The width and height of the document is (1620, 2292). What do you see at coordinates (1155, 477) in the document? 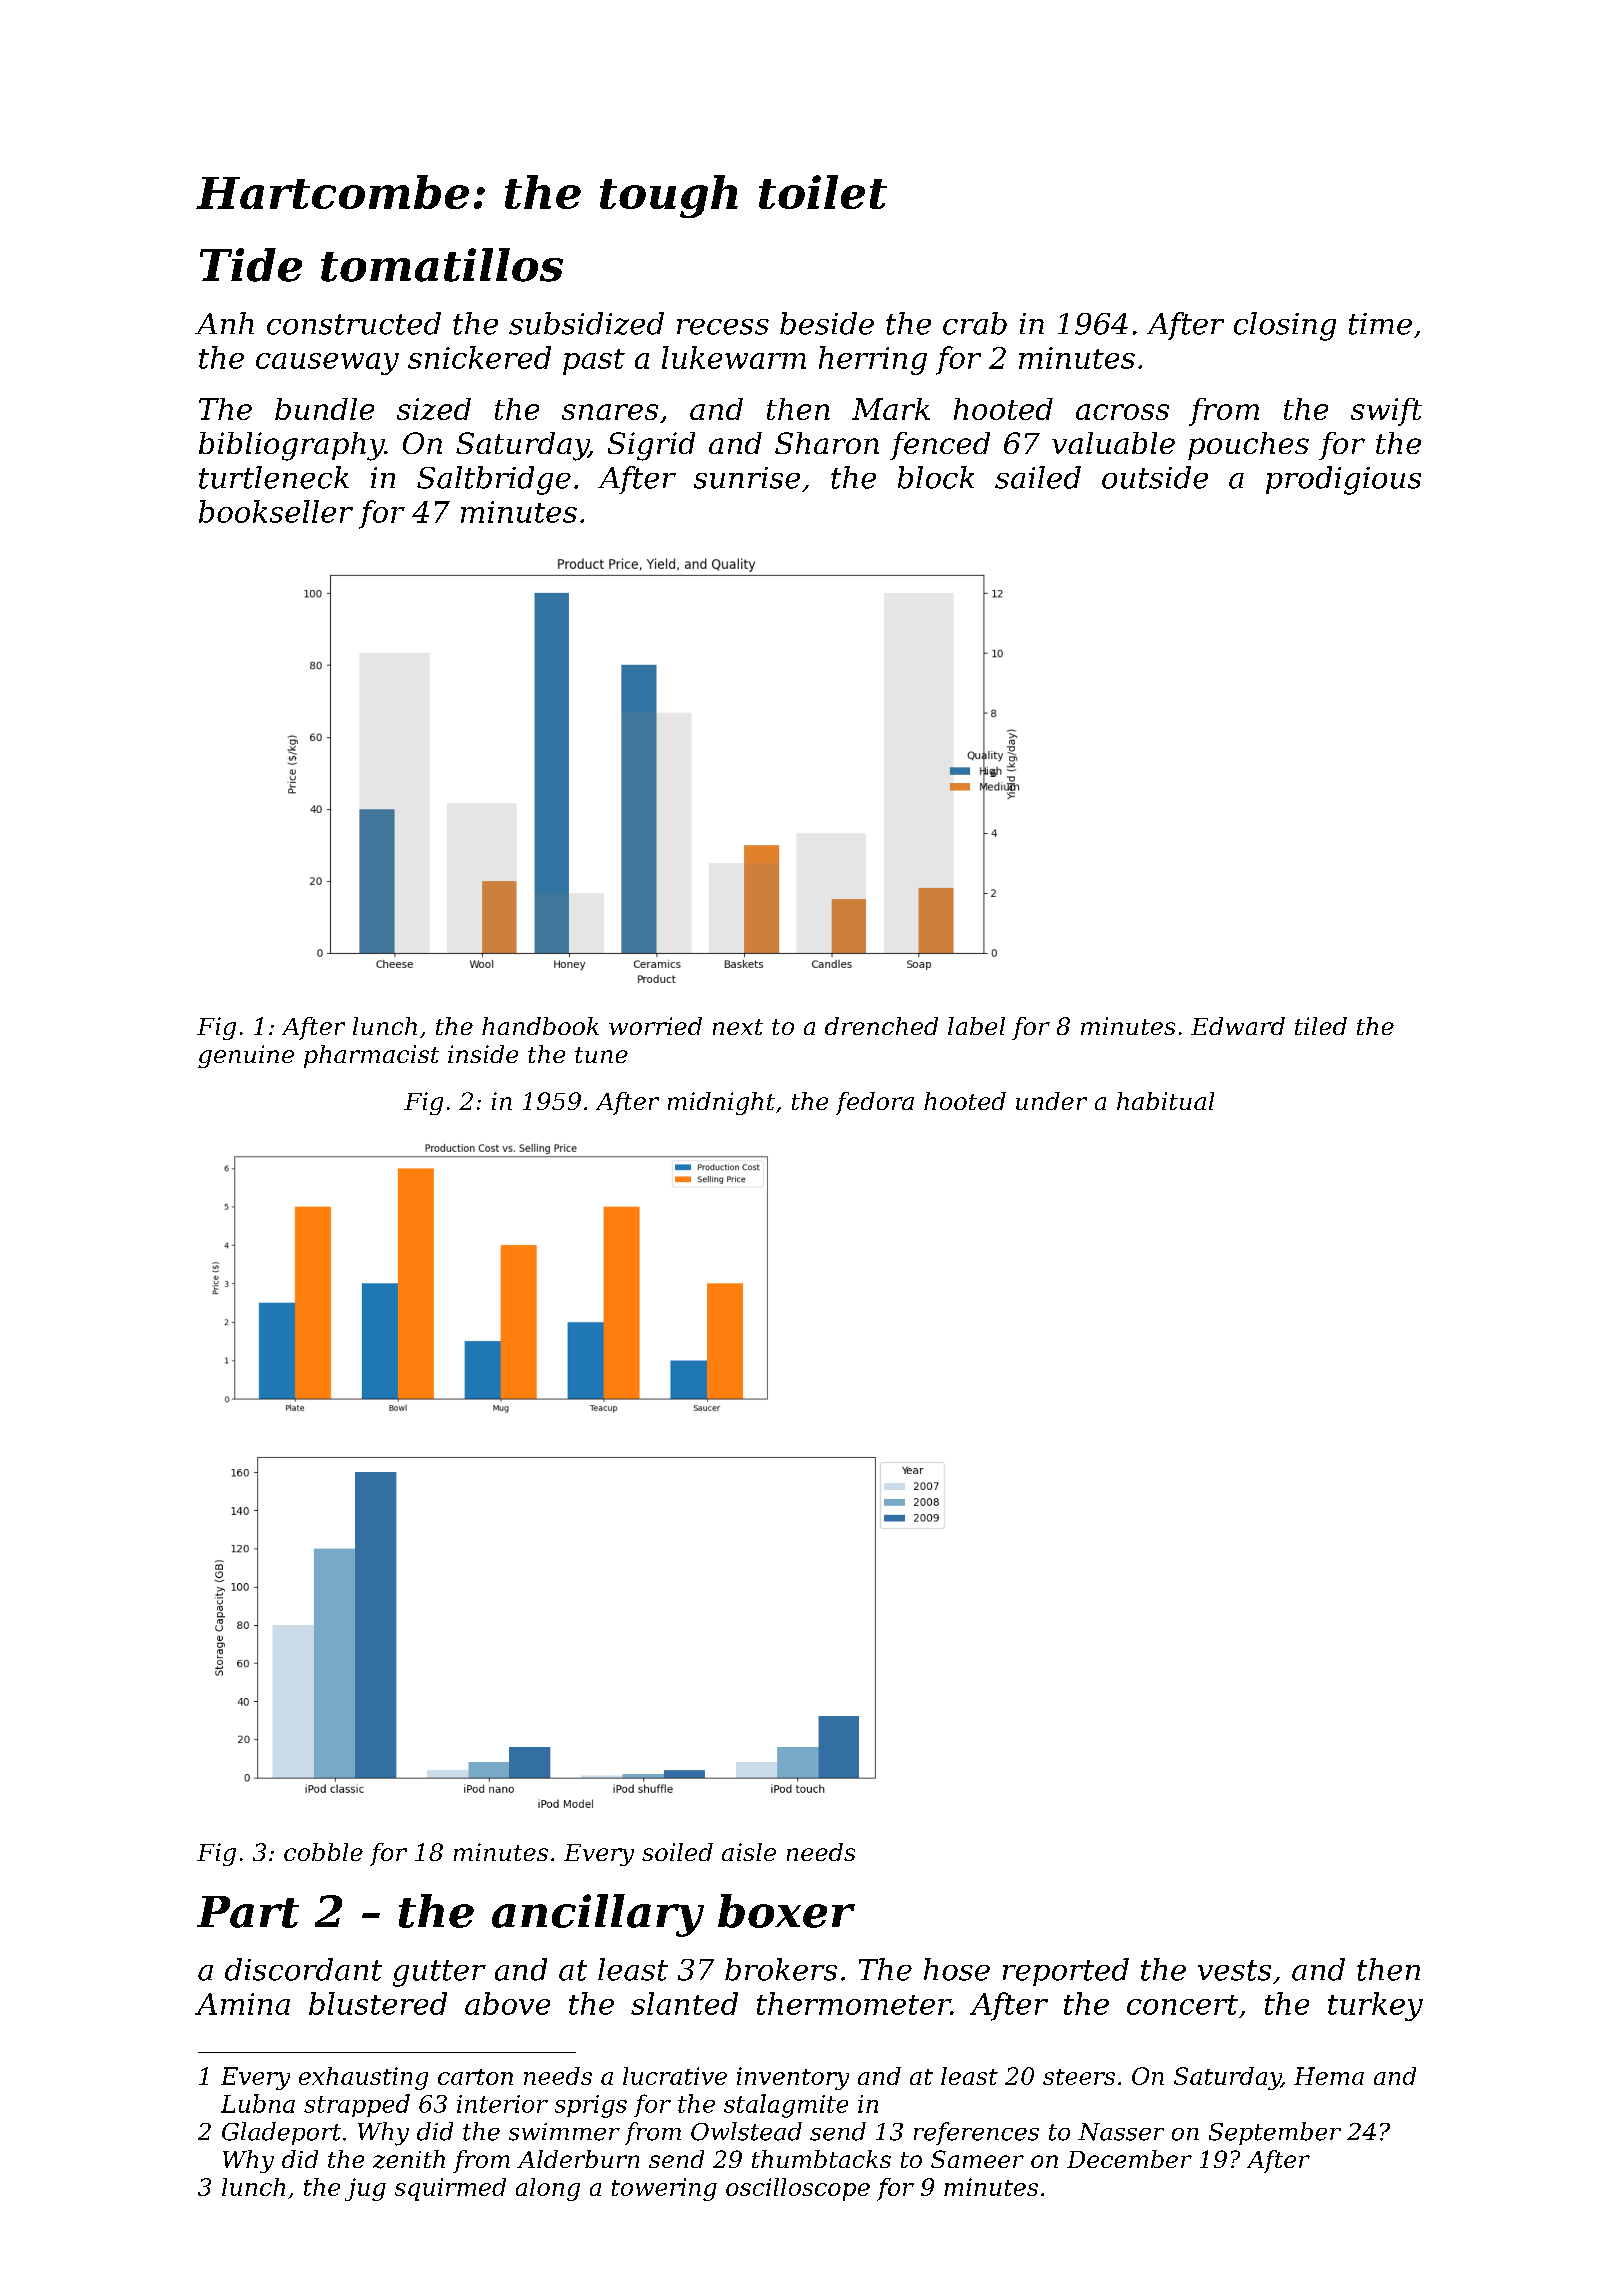
I see `outside` at bounding box center [1155, 477].
